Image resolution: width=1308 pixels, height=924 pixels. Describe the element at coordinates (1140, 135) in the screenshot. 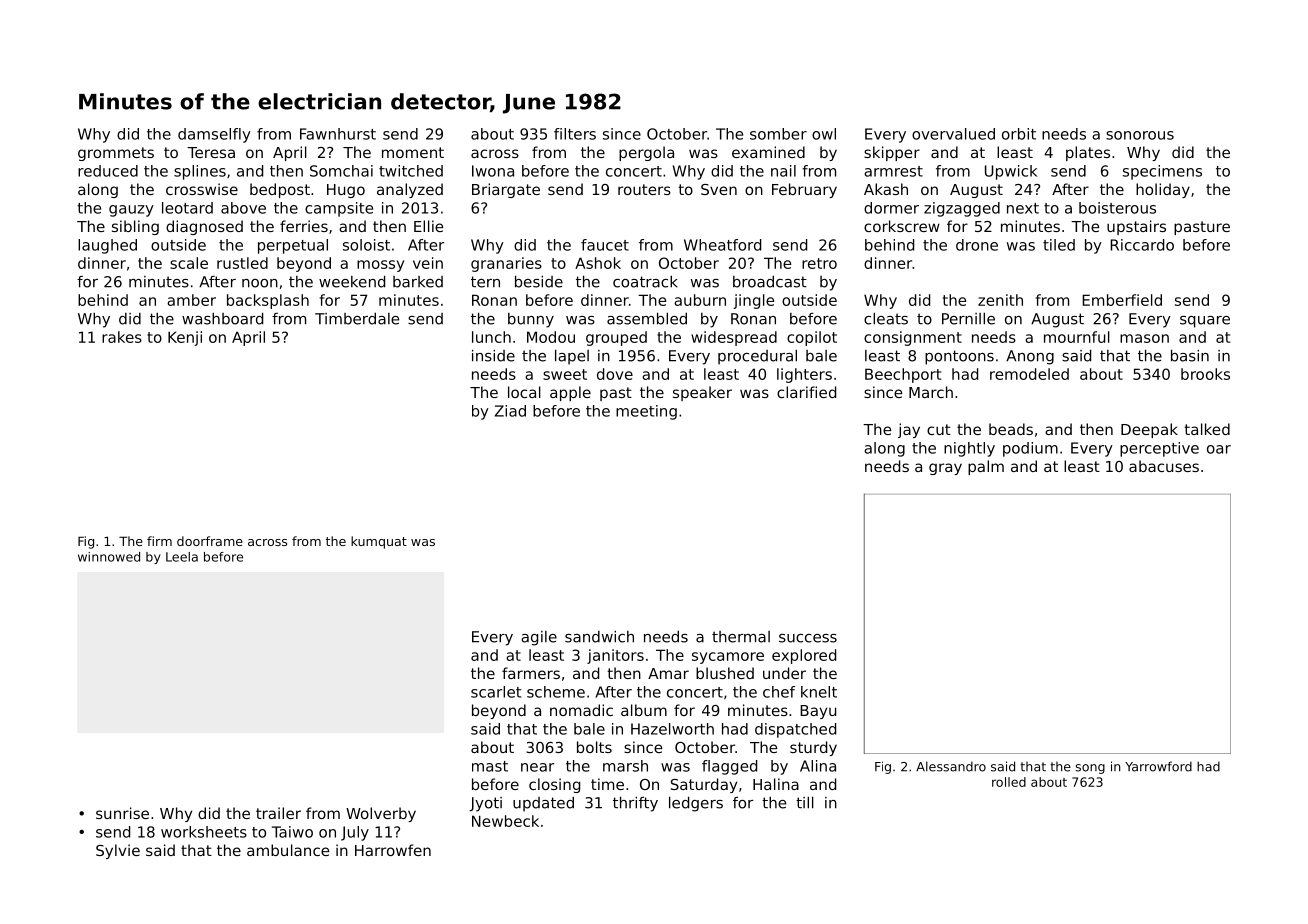

I see `sonorous` at that location.
